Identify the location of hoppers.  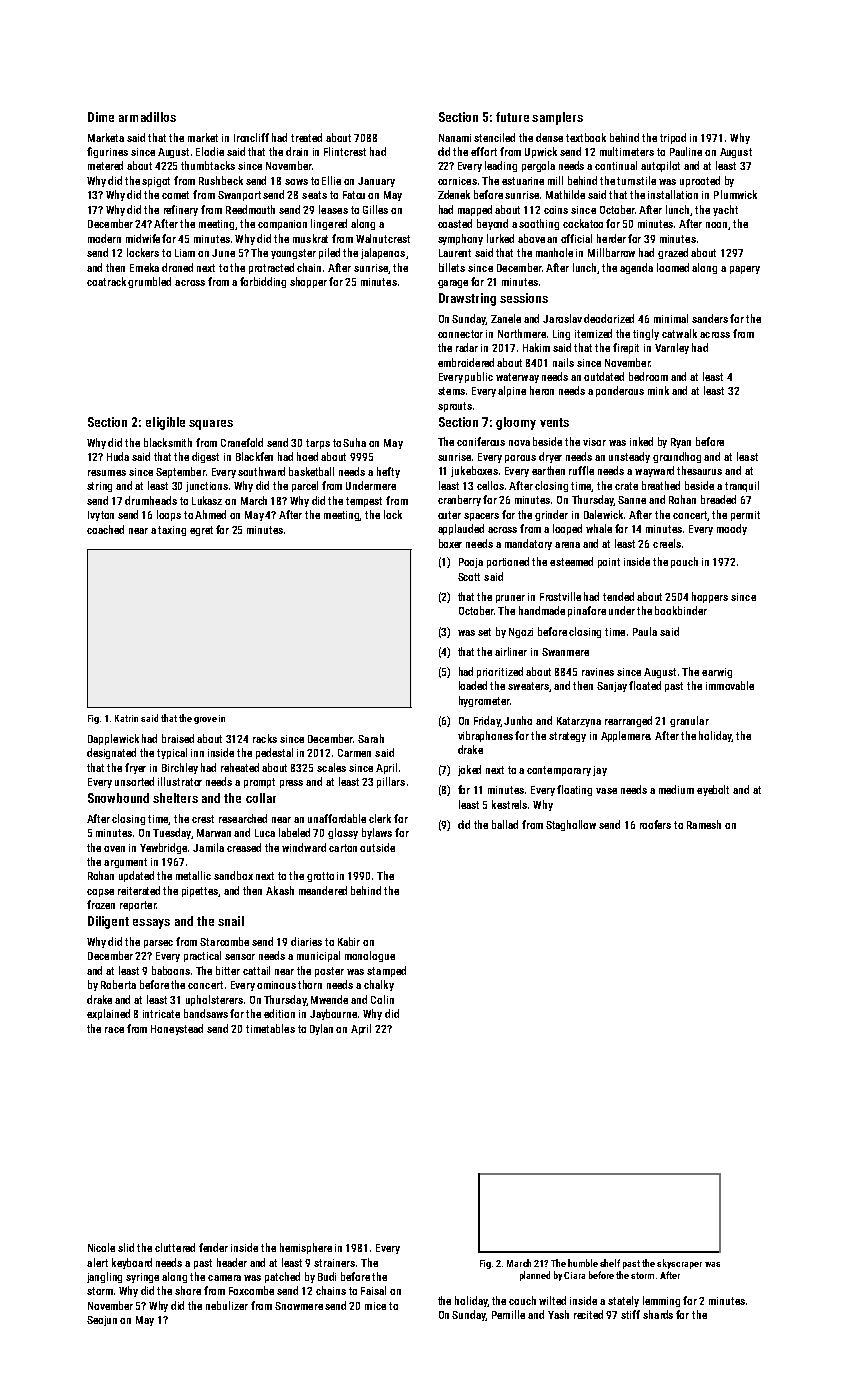
(710, 597).
